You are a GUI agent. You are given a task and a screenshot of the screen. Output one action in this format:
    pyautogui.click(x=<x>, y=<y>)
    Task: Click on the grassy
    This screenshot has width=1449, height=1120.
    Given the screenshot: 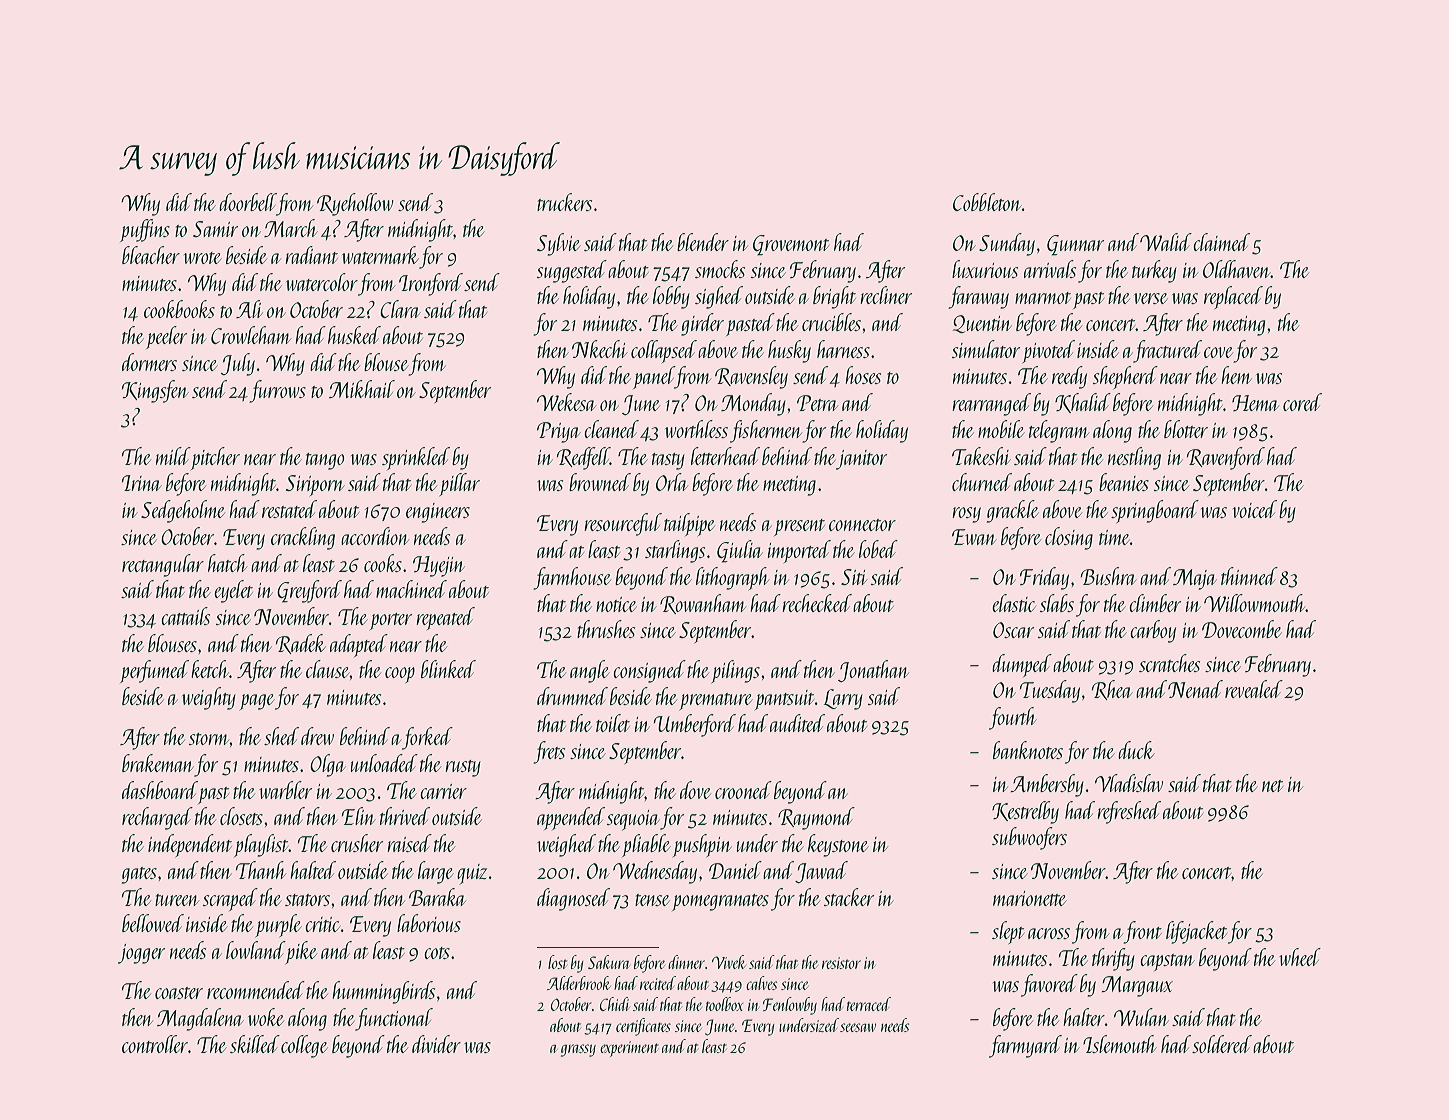 What is the action you would take?
    pyautogui.click(x=578, y=1050)
